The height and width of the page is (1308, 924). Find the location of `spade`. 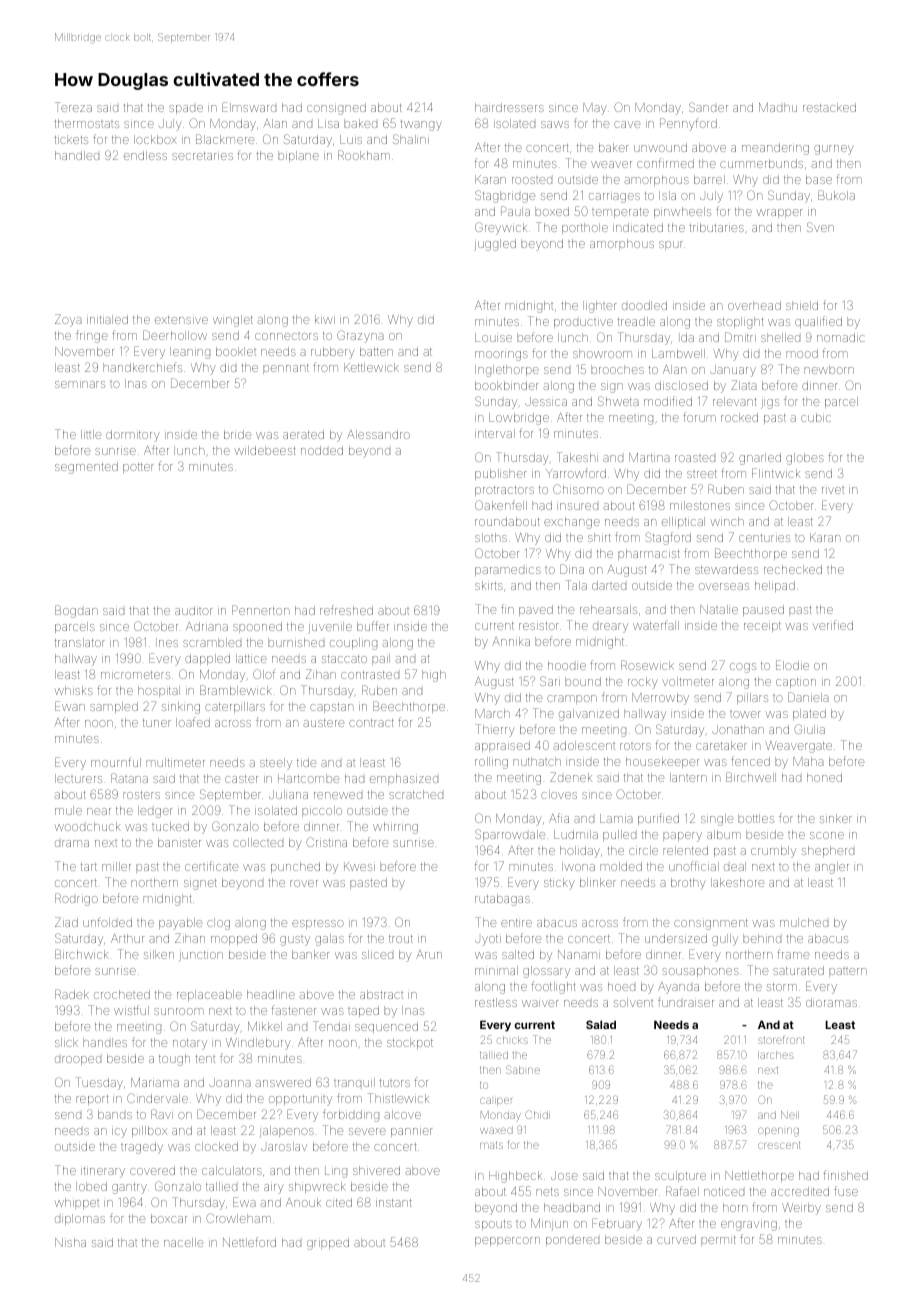

spade is located at coordinates (186, 109).
